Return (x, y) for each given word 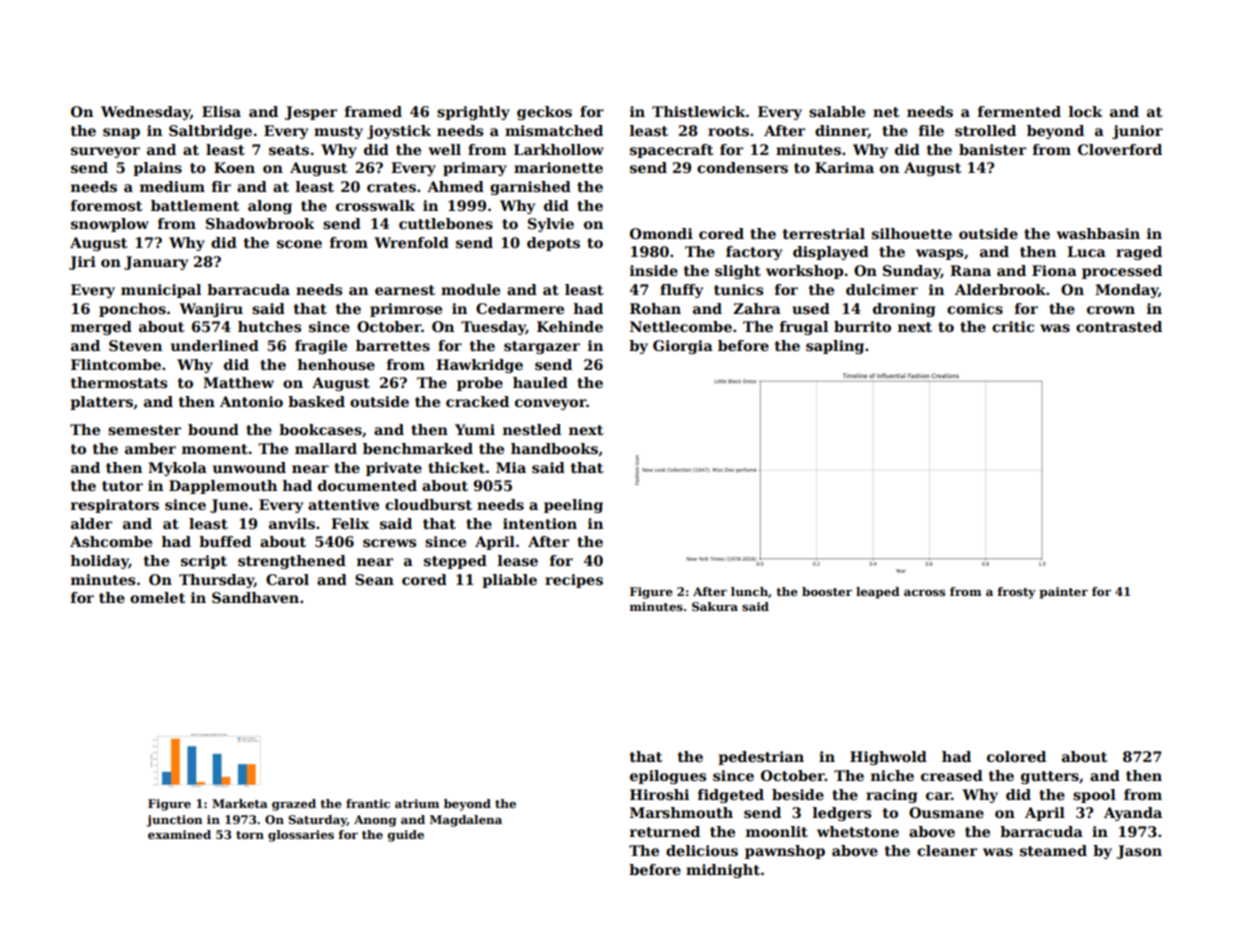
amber (150, 448)
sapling (835, 347)
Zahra (757, 308)
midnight (723, 871)
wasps (939, 254)
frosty (1017, 593)
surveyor (105, 152)
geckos (544, 113)
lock (1086, 111)
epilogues (668, 777)
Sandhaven (255, 597)
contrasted (1119, 326)
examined (179, 834)
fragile (321, 347)
